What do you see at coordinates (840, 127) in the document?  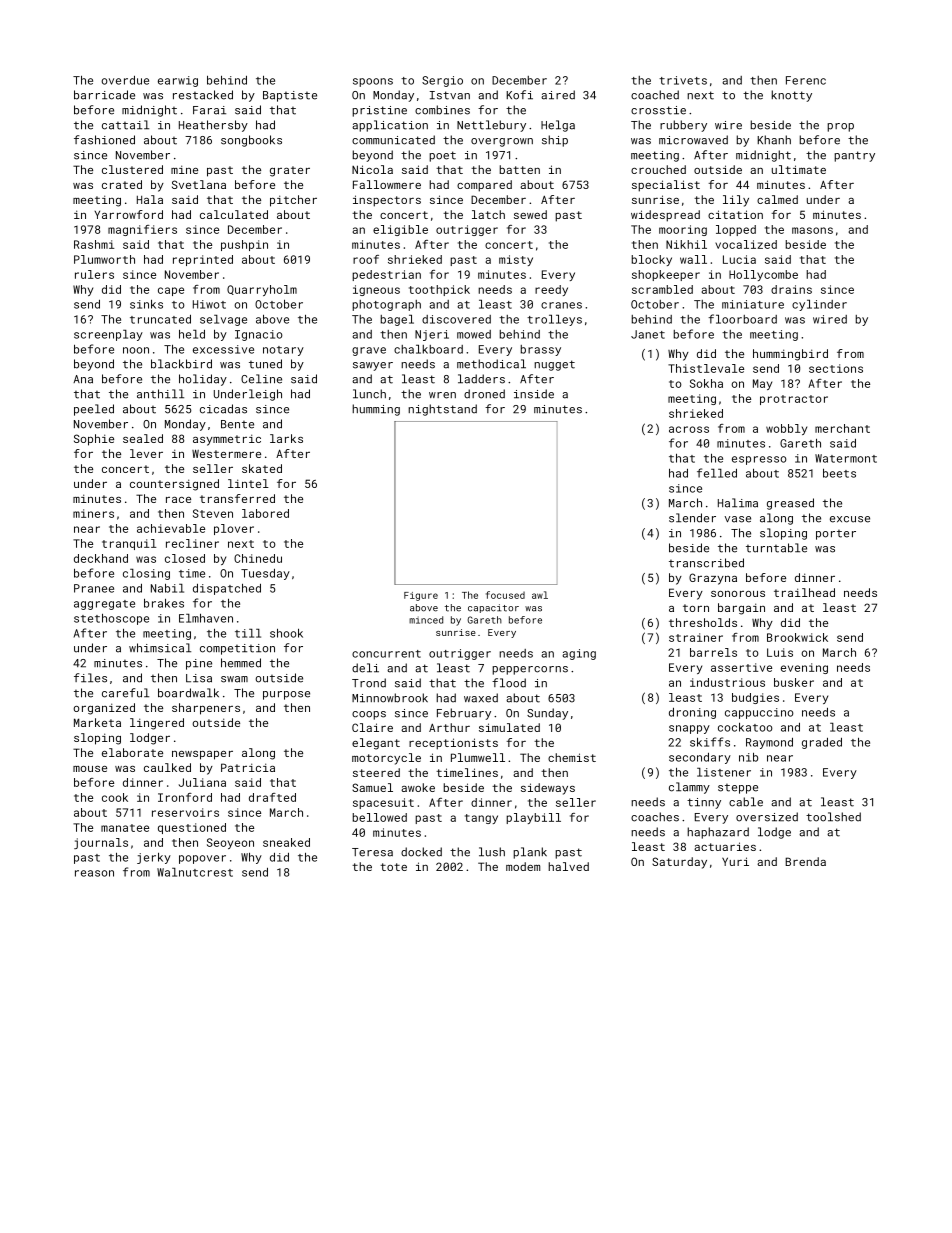 I see `prop` at bounding box center [840, 127].
